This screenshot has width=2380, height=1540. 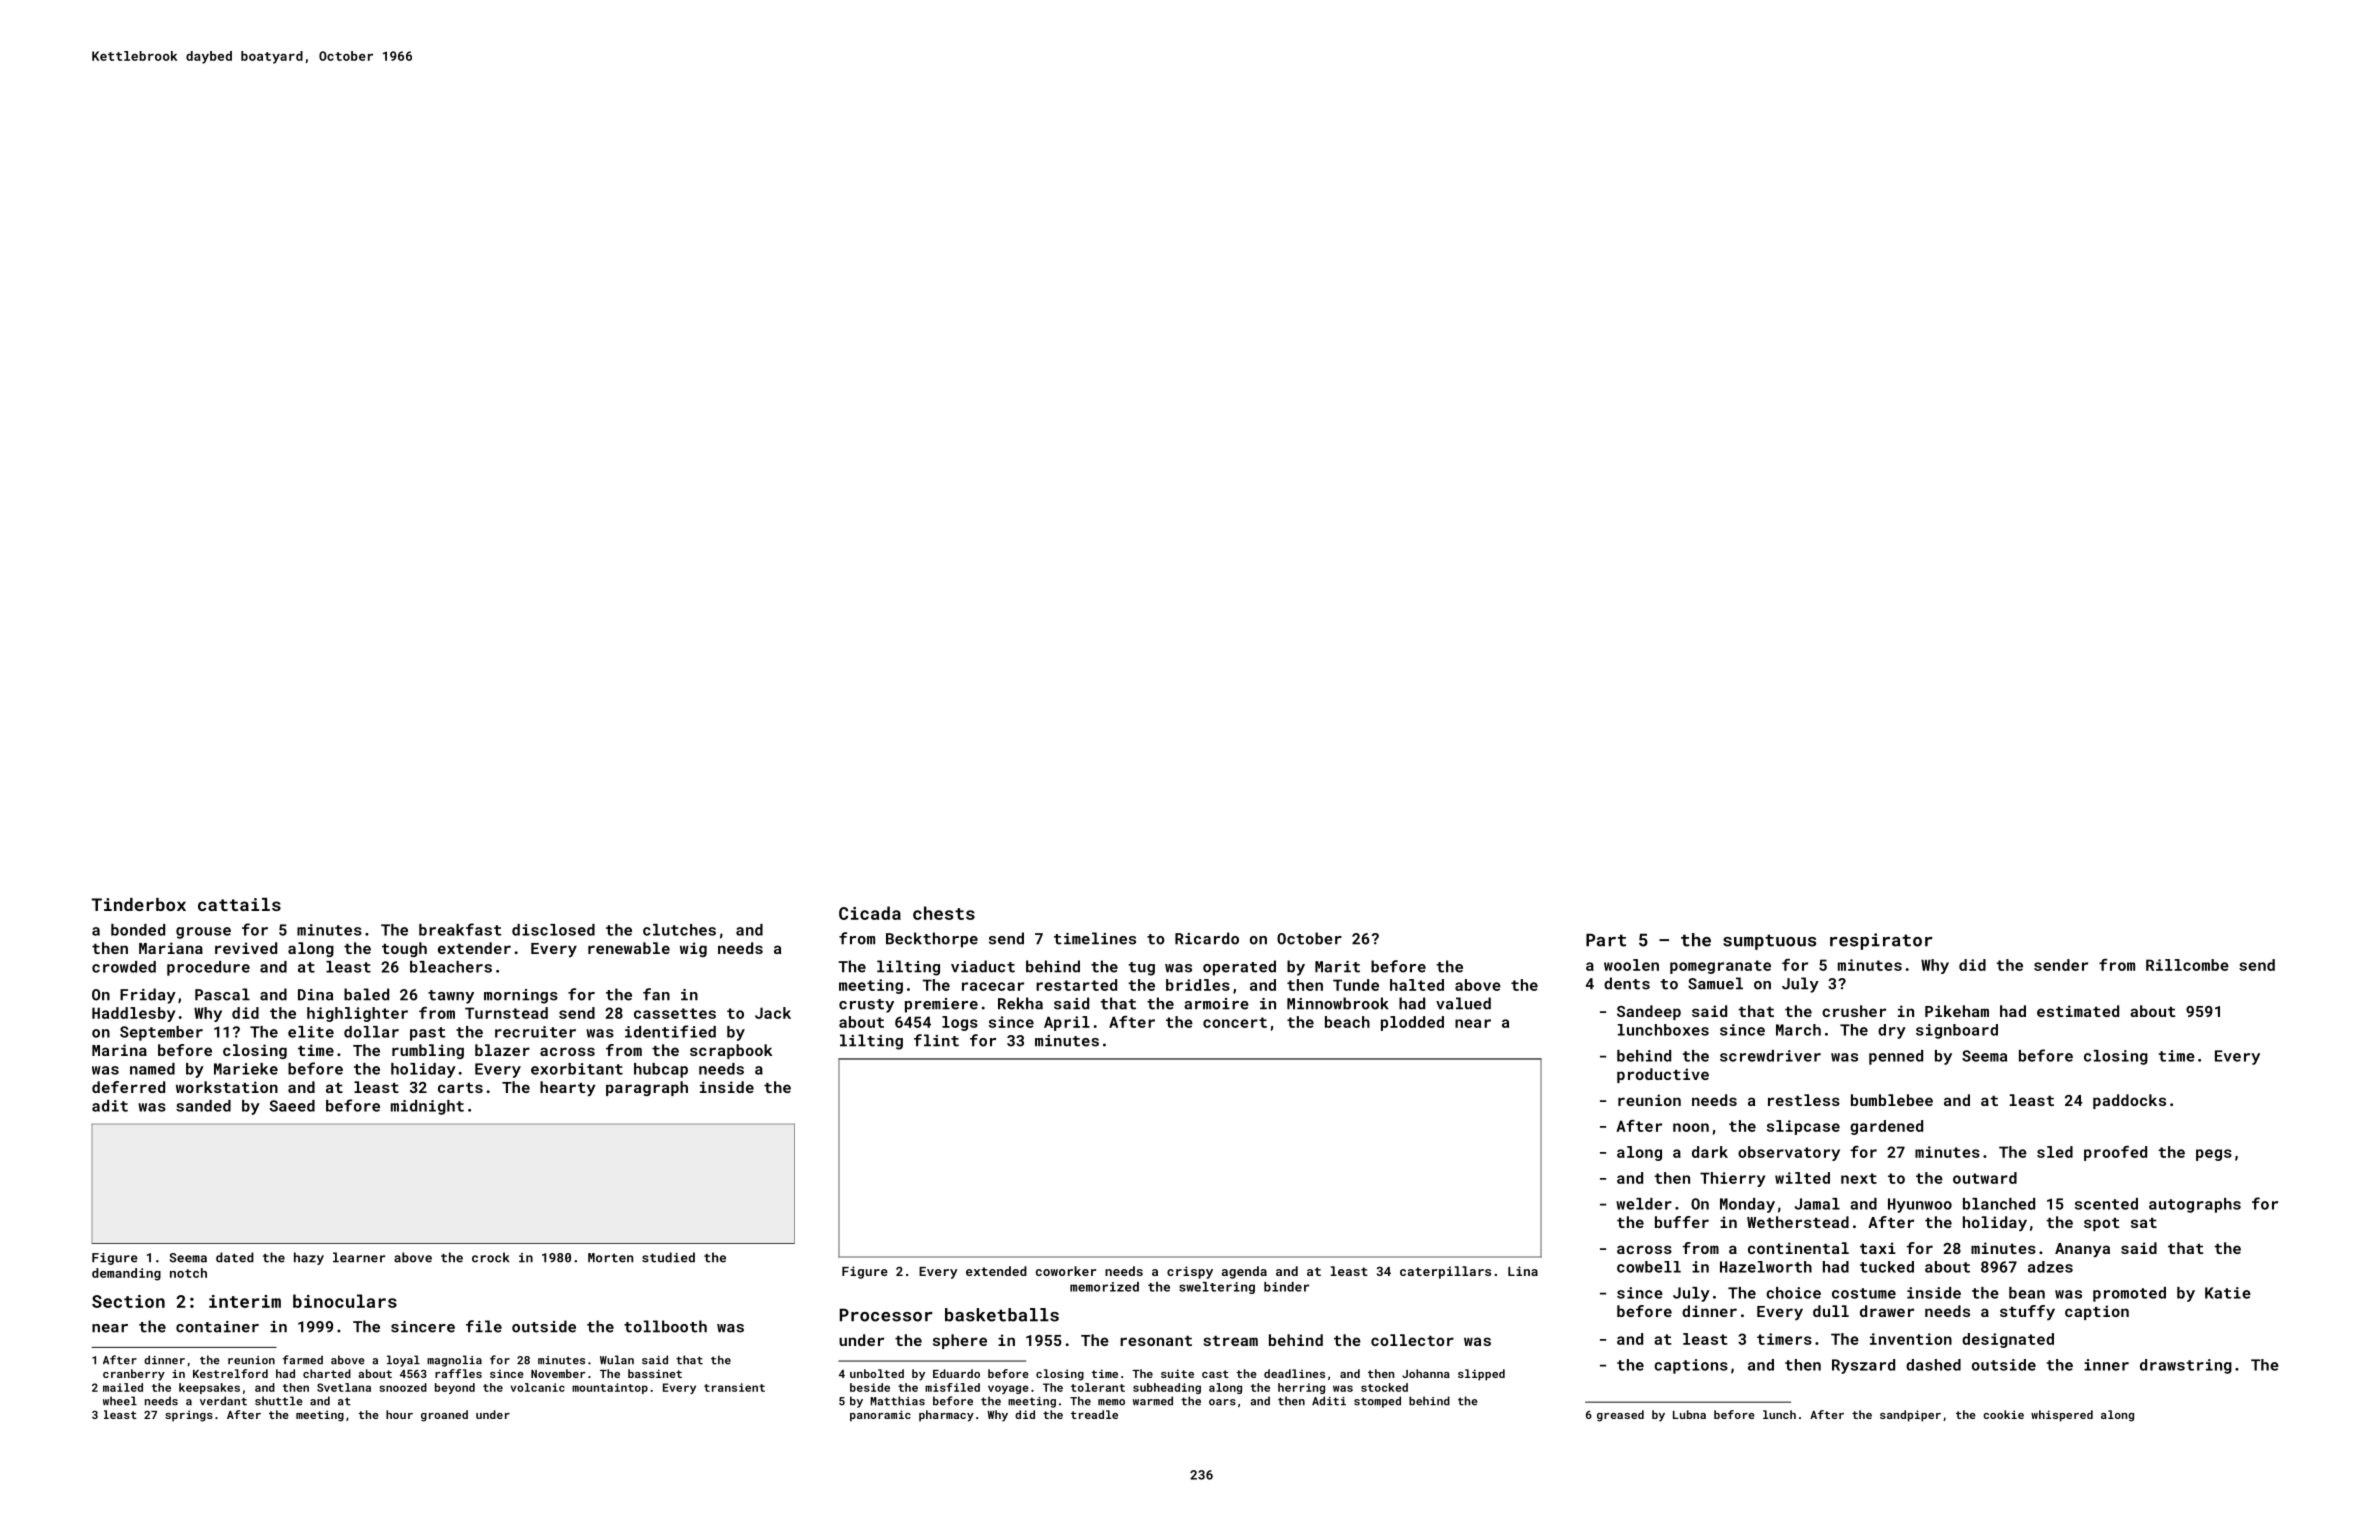 I want to click on wheel, so click(x=120, y=1401).
